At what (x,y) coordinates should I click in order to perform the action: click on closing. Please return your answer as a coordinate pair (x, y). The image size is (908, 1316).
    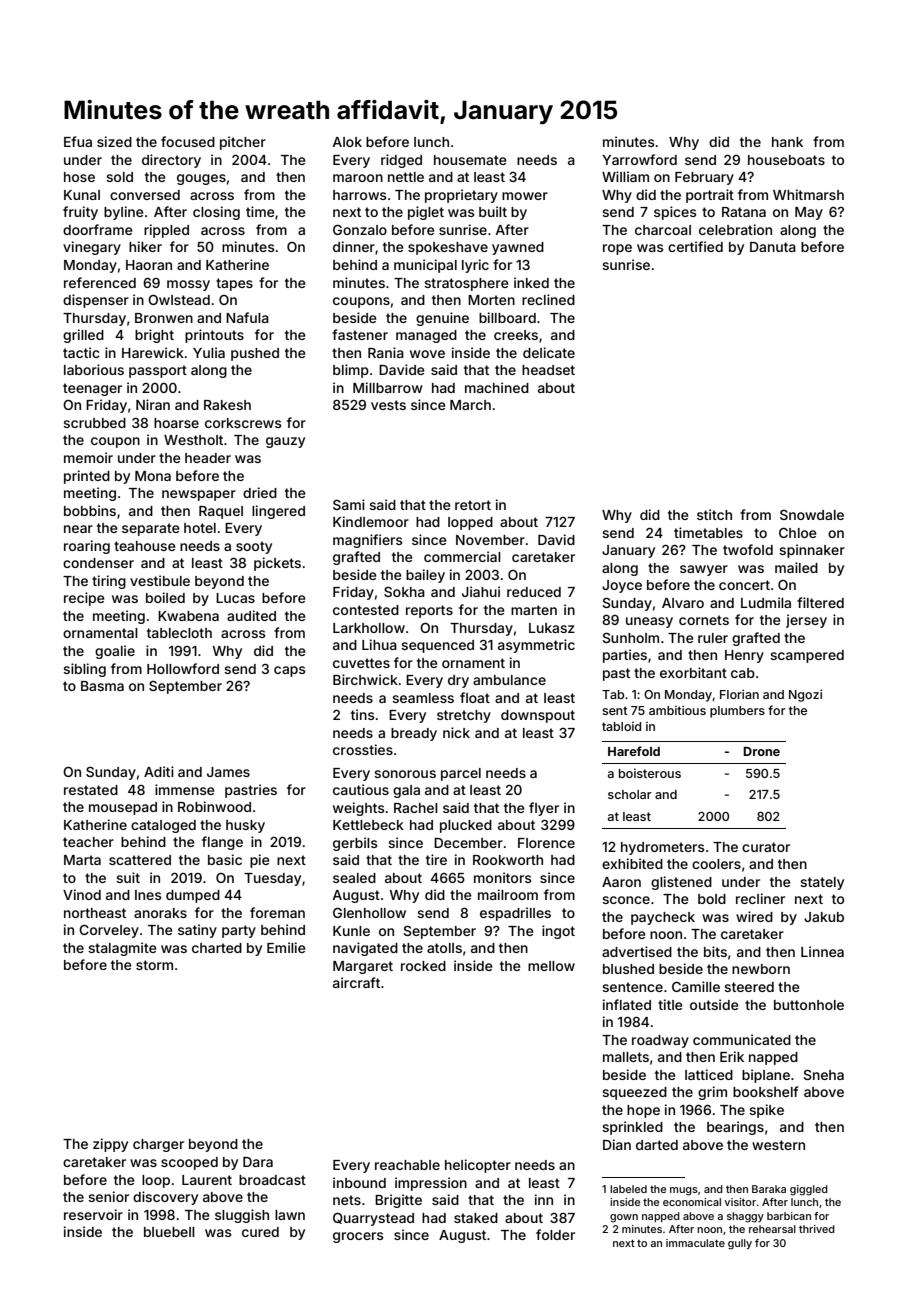
    Looking at the image, I should click on (216, 213).
